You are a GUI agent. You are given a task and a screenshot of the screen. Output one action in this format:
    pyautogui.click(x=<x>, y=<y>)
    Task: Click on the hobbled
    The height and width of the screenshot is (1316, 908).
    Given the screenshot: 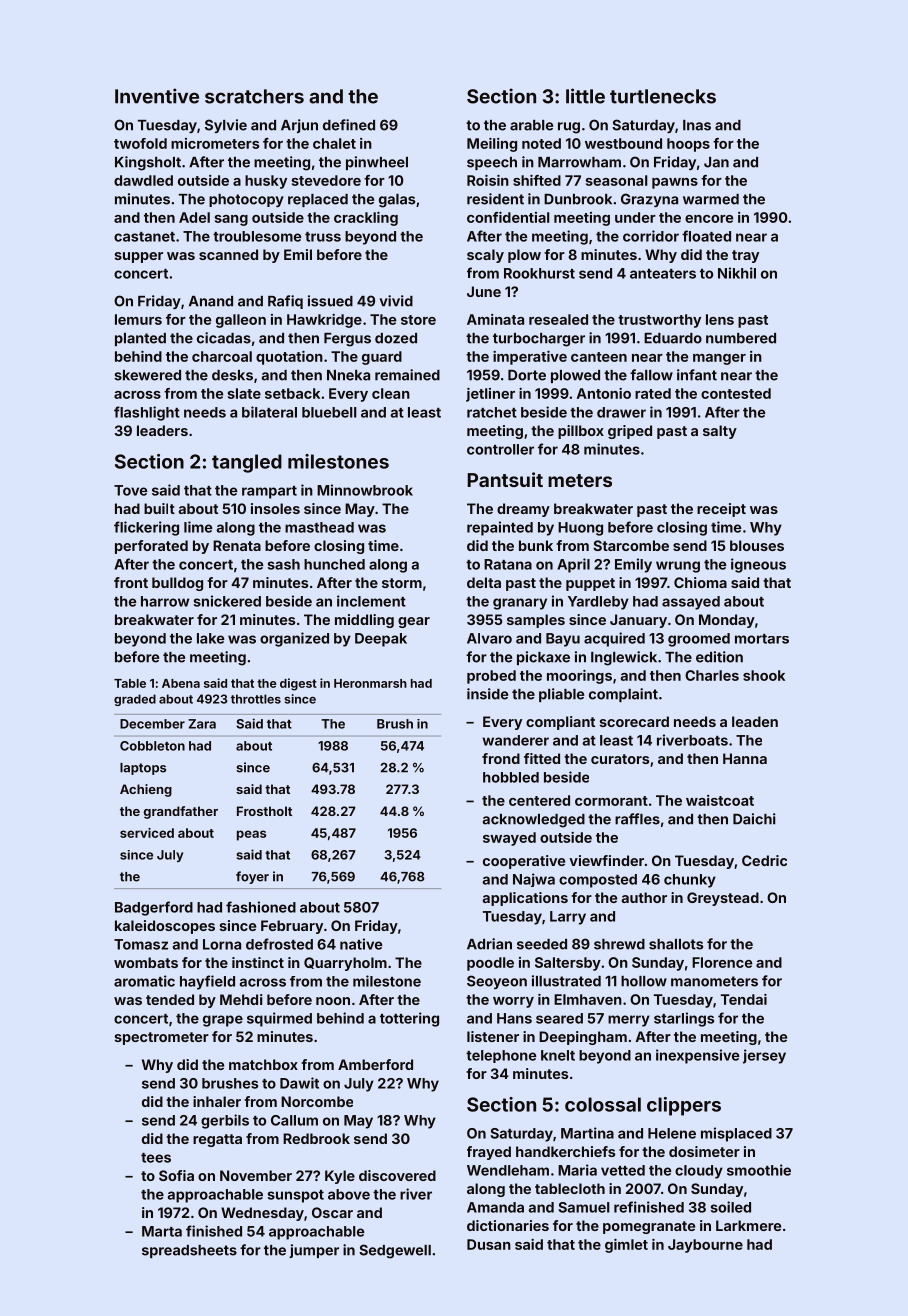 What is the action you would take?
    pyautogui.click(x=511, y=777)
